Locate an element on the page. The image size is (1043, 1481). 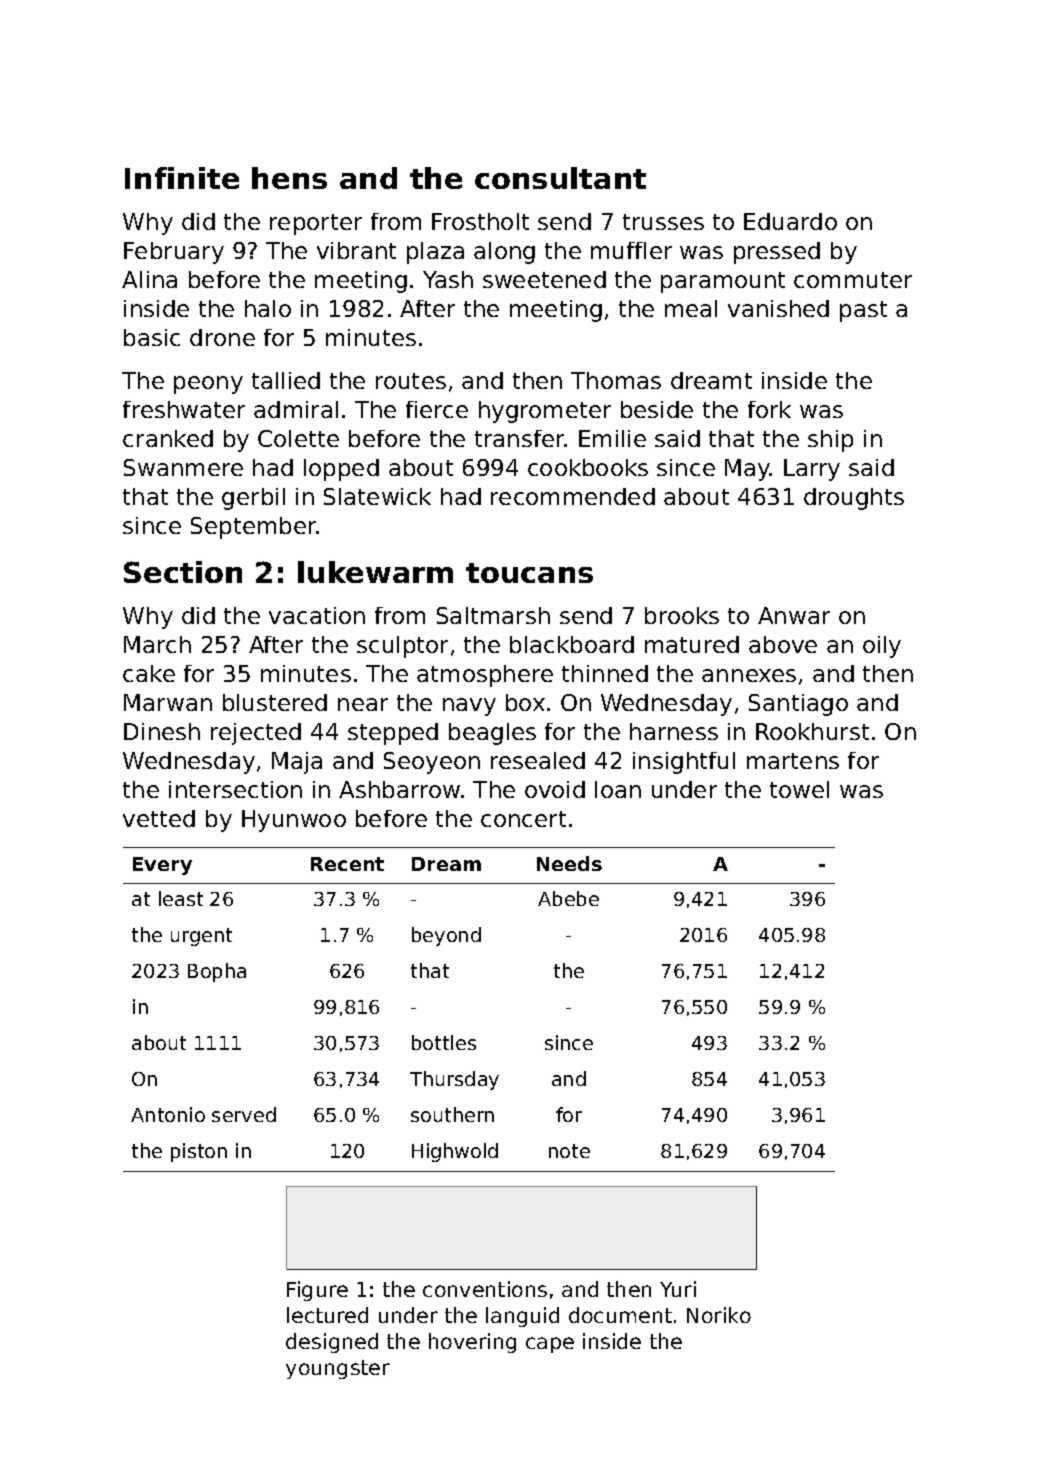
blackboard is located at coordinates (572, 644).
